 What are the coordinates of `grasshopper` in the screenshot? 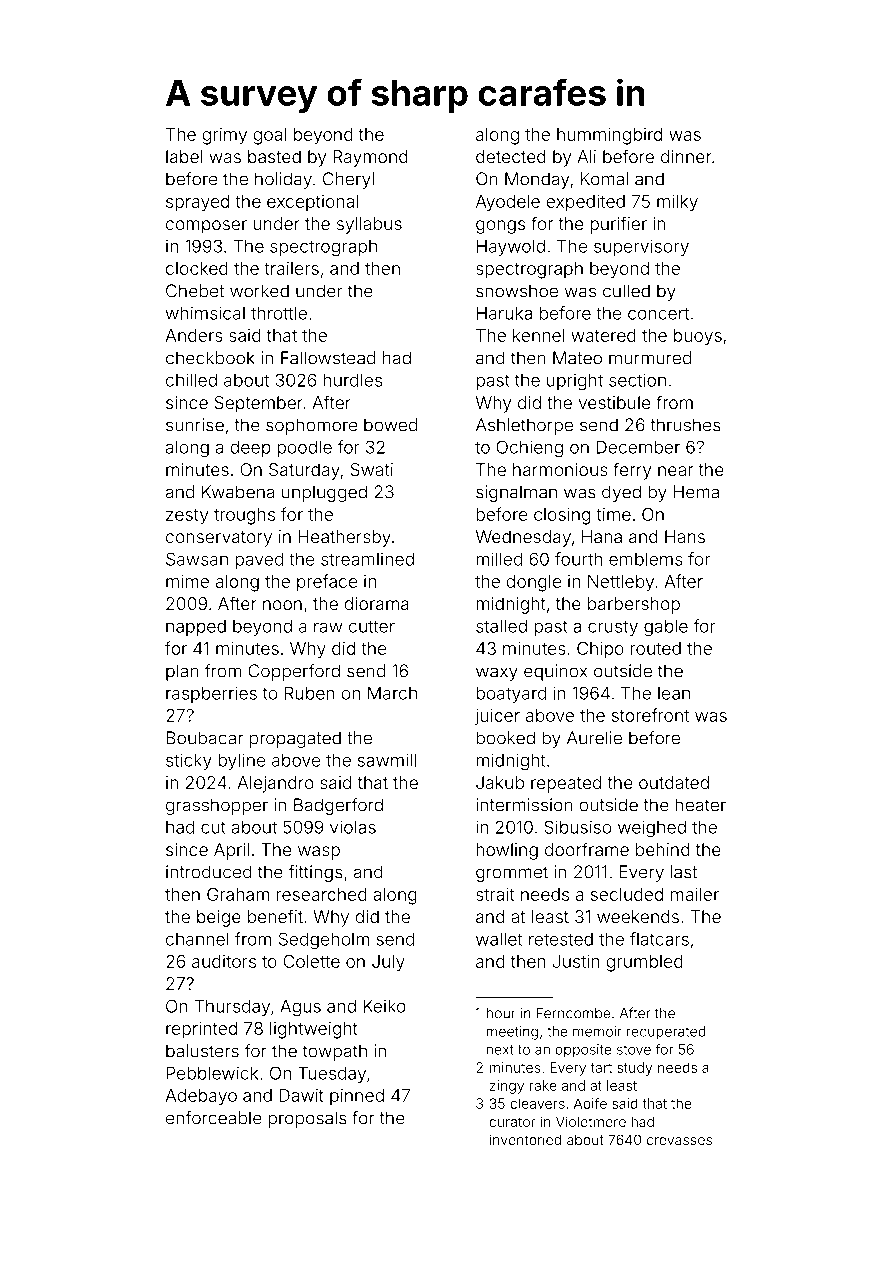 It's located at (217, 806).
